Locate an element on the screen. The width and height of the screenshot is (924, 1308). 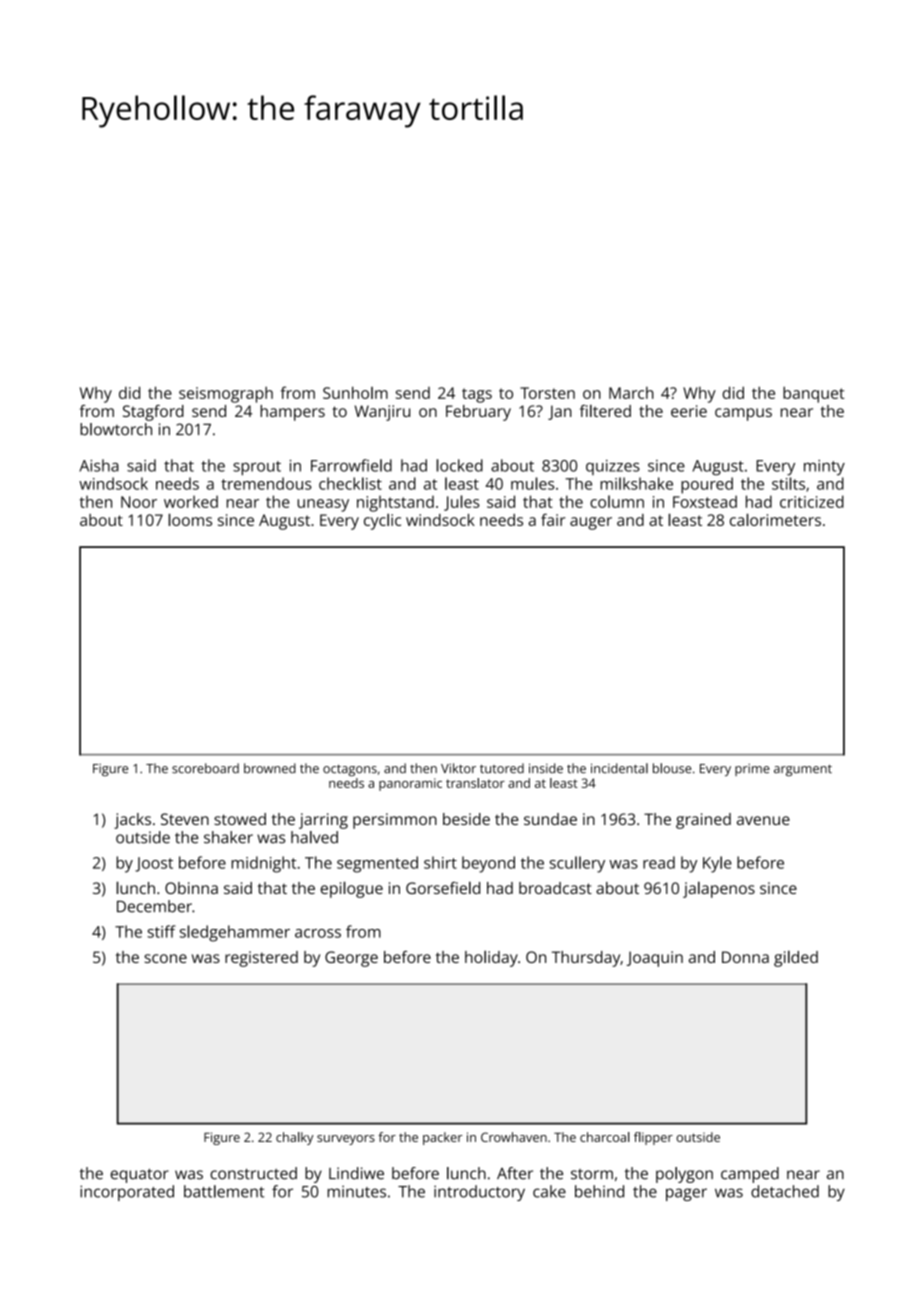
browned is located at coordinates (270, 768).
